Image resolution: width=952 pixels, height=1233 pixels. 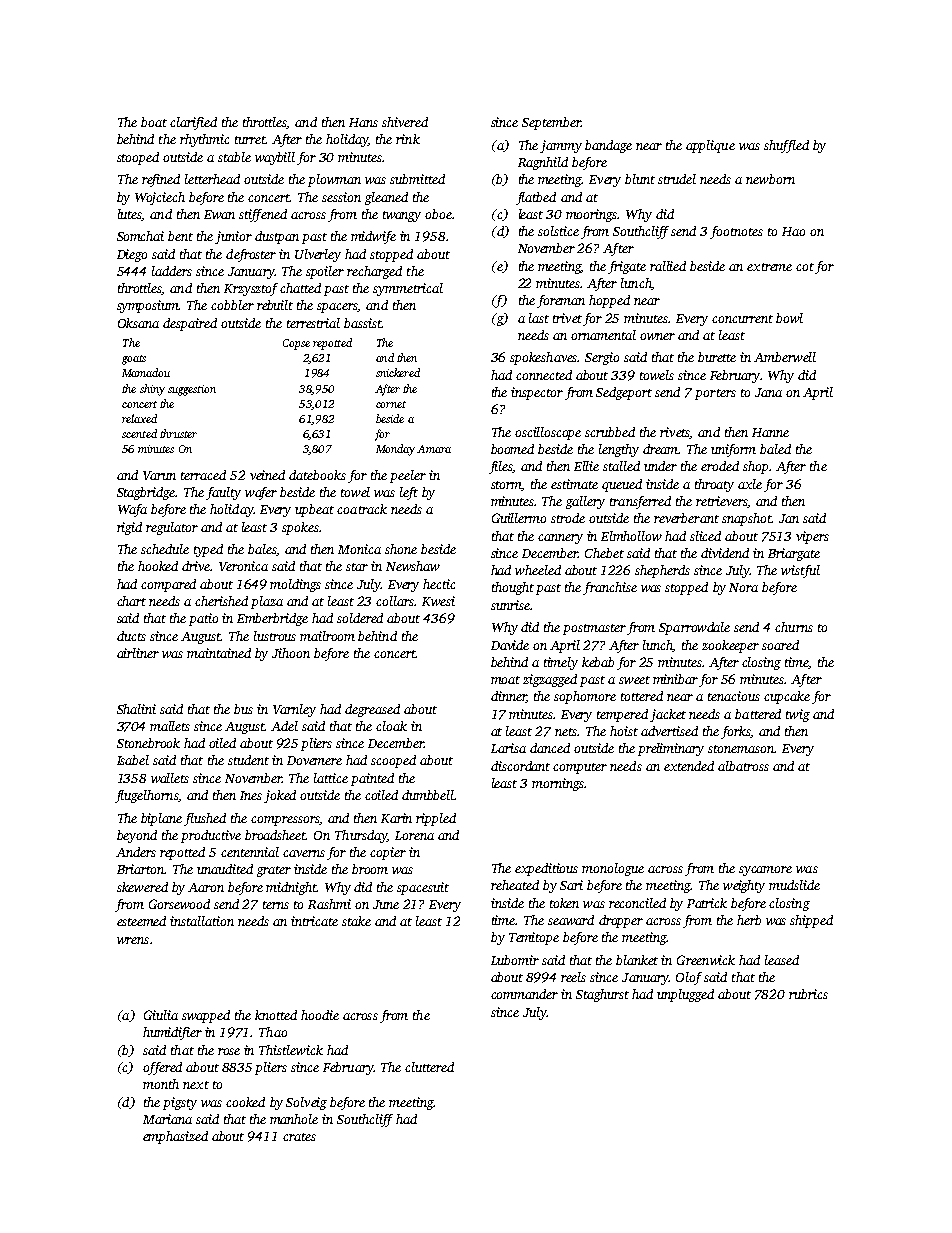 What do you see at coordinates (219, 653) in the document?
I see `maintained` at bounding box center [219, 653].
